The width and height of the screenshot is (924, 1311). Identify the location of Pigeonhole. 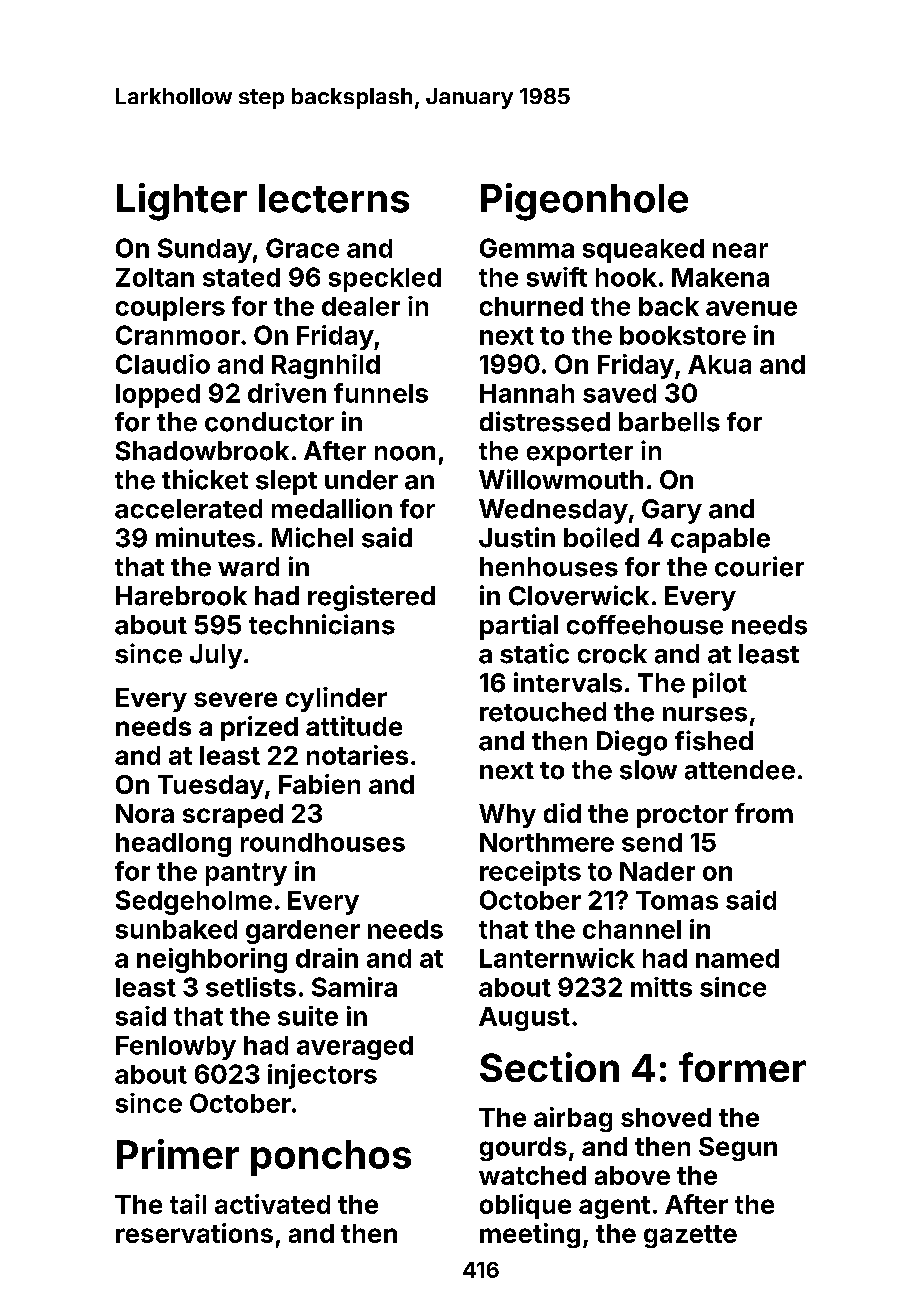
(584, 202).
